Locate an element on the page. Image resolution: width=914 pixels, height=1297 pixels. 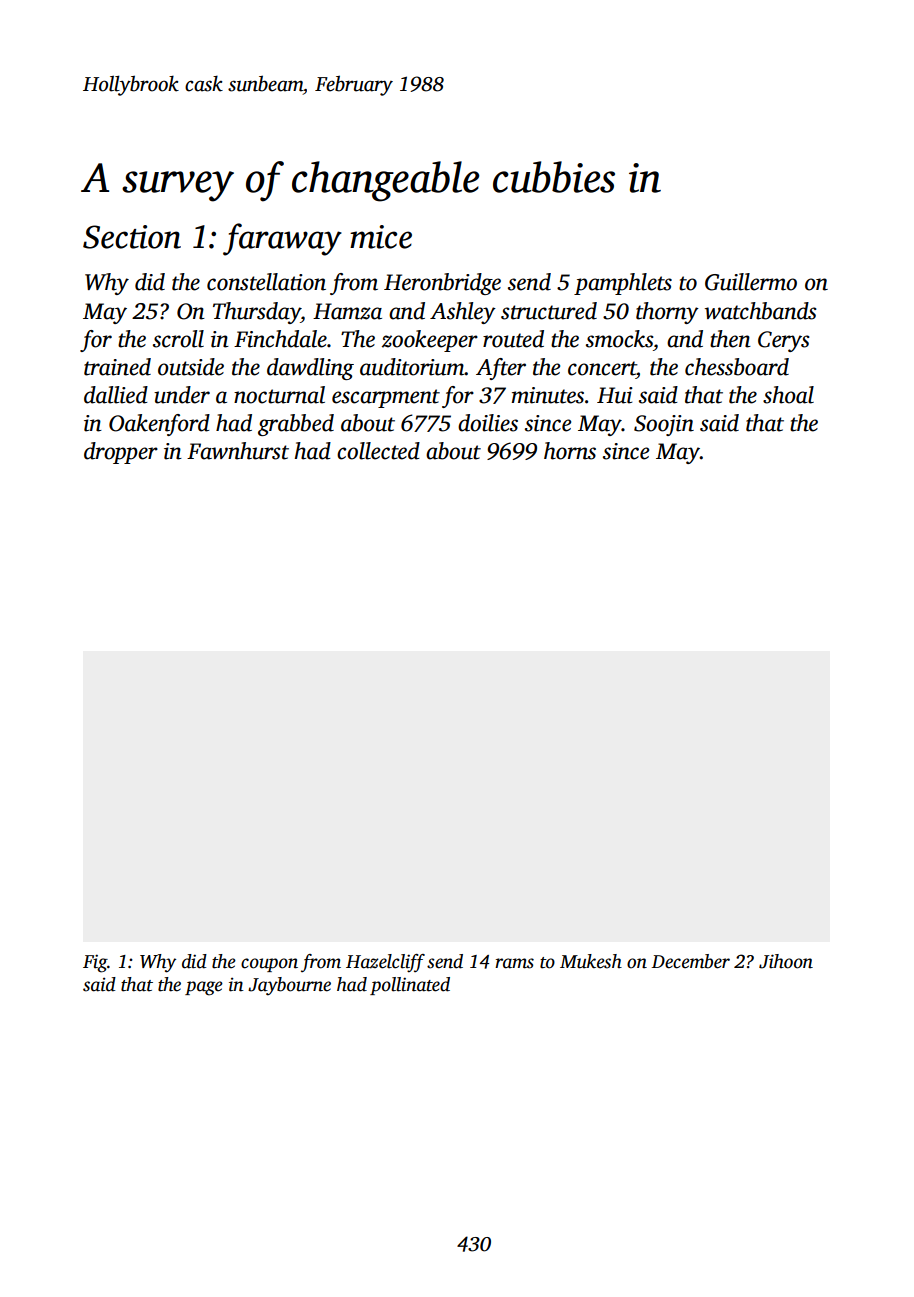
Fig is located at coordinates (95, 963).
